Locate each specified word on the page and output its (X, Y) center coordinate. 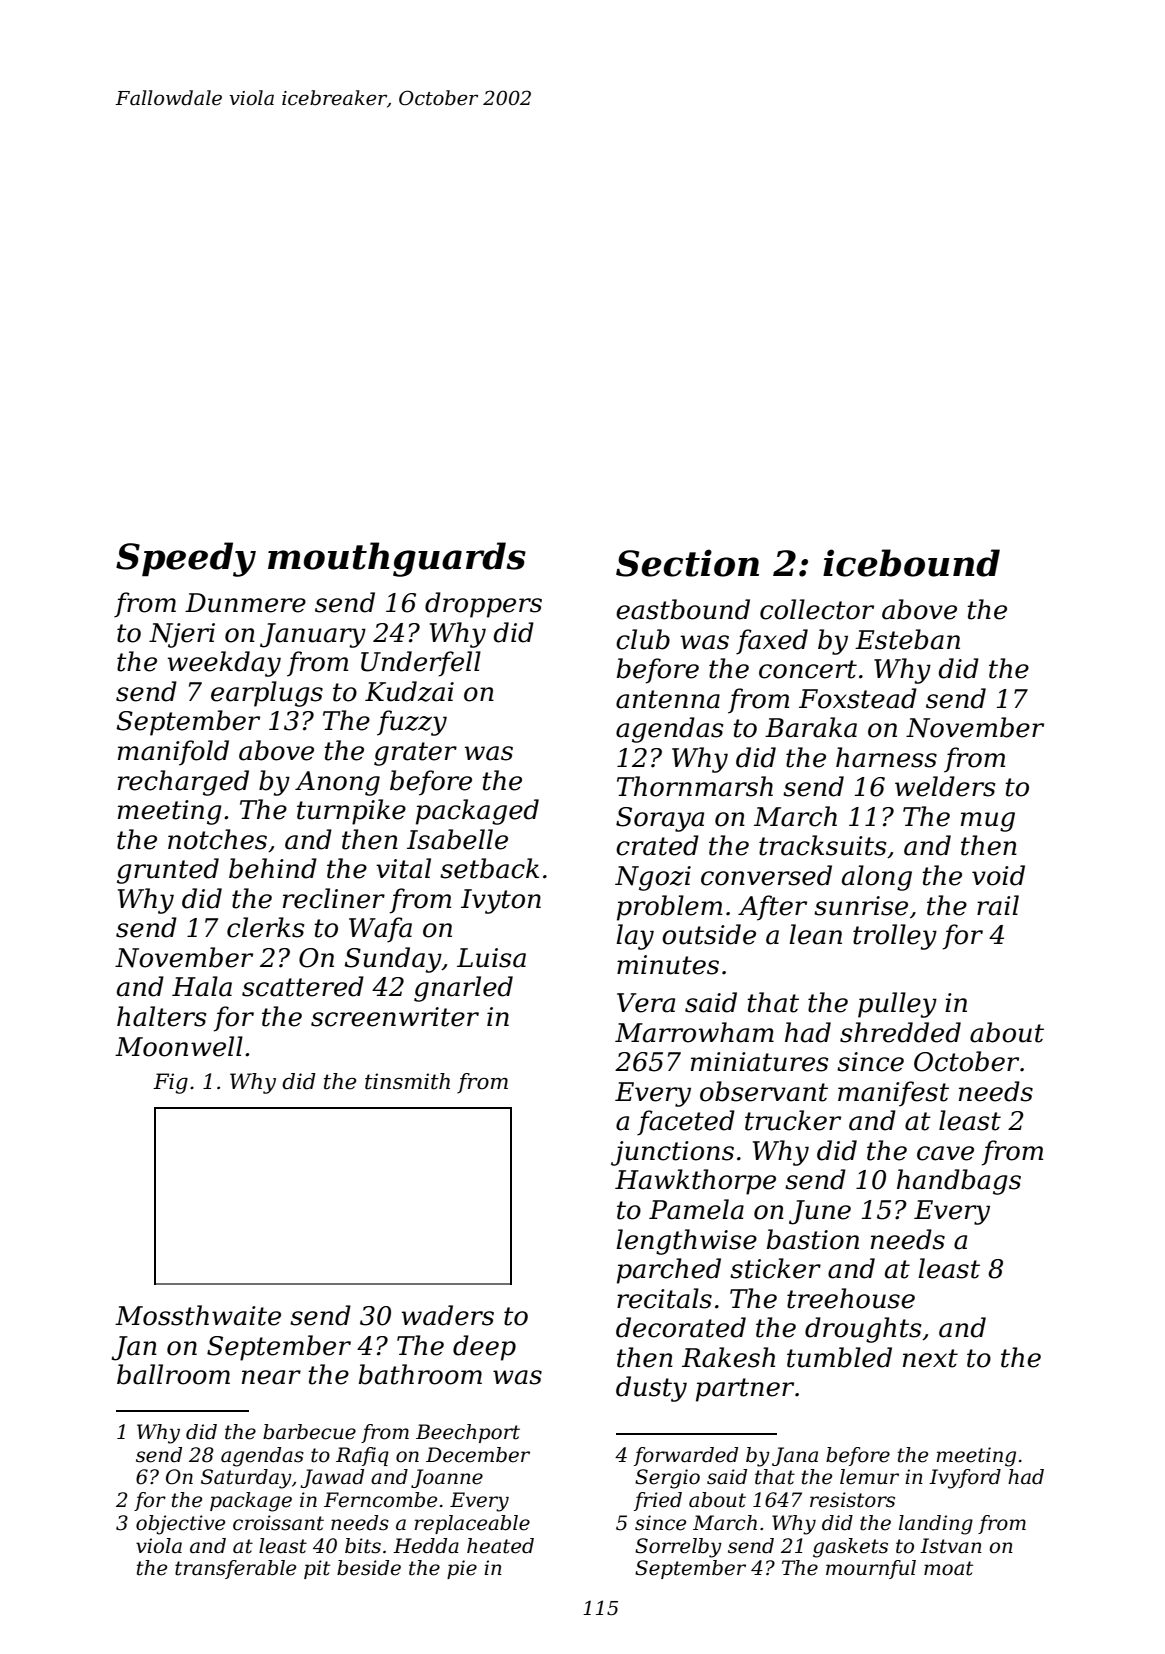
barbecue (309, 1432)
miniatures (759, 1062)
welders (945, 786)
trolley (895, 937)
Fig (170, 1083)
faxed (772, 642)
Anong (337, 783)
